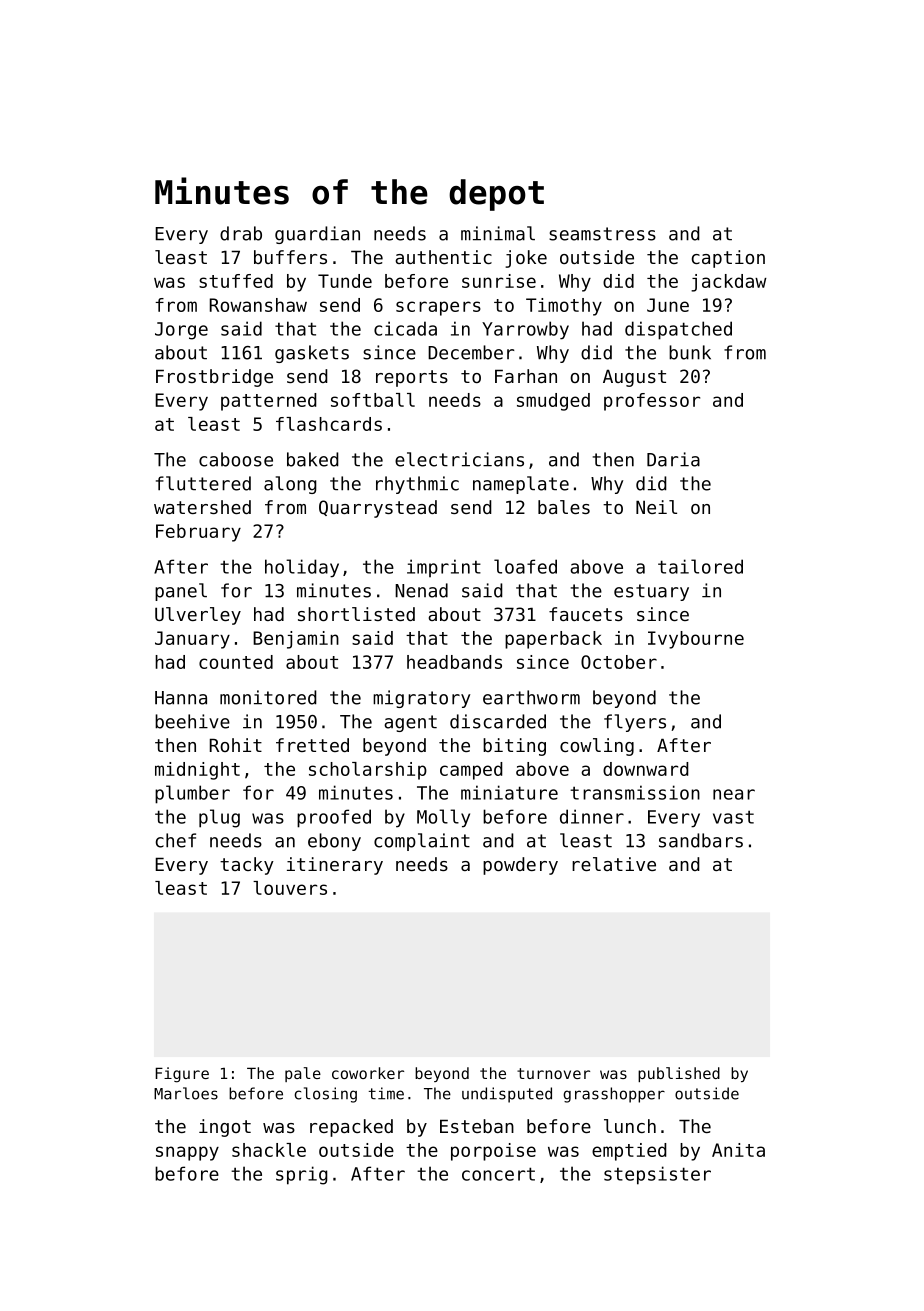  I want to click on sprig, so click(302, 1175).
